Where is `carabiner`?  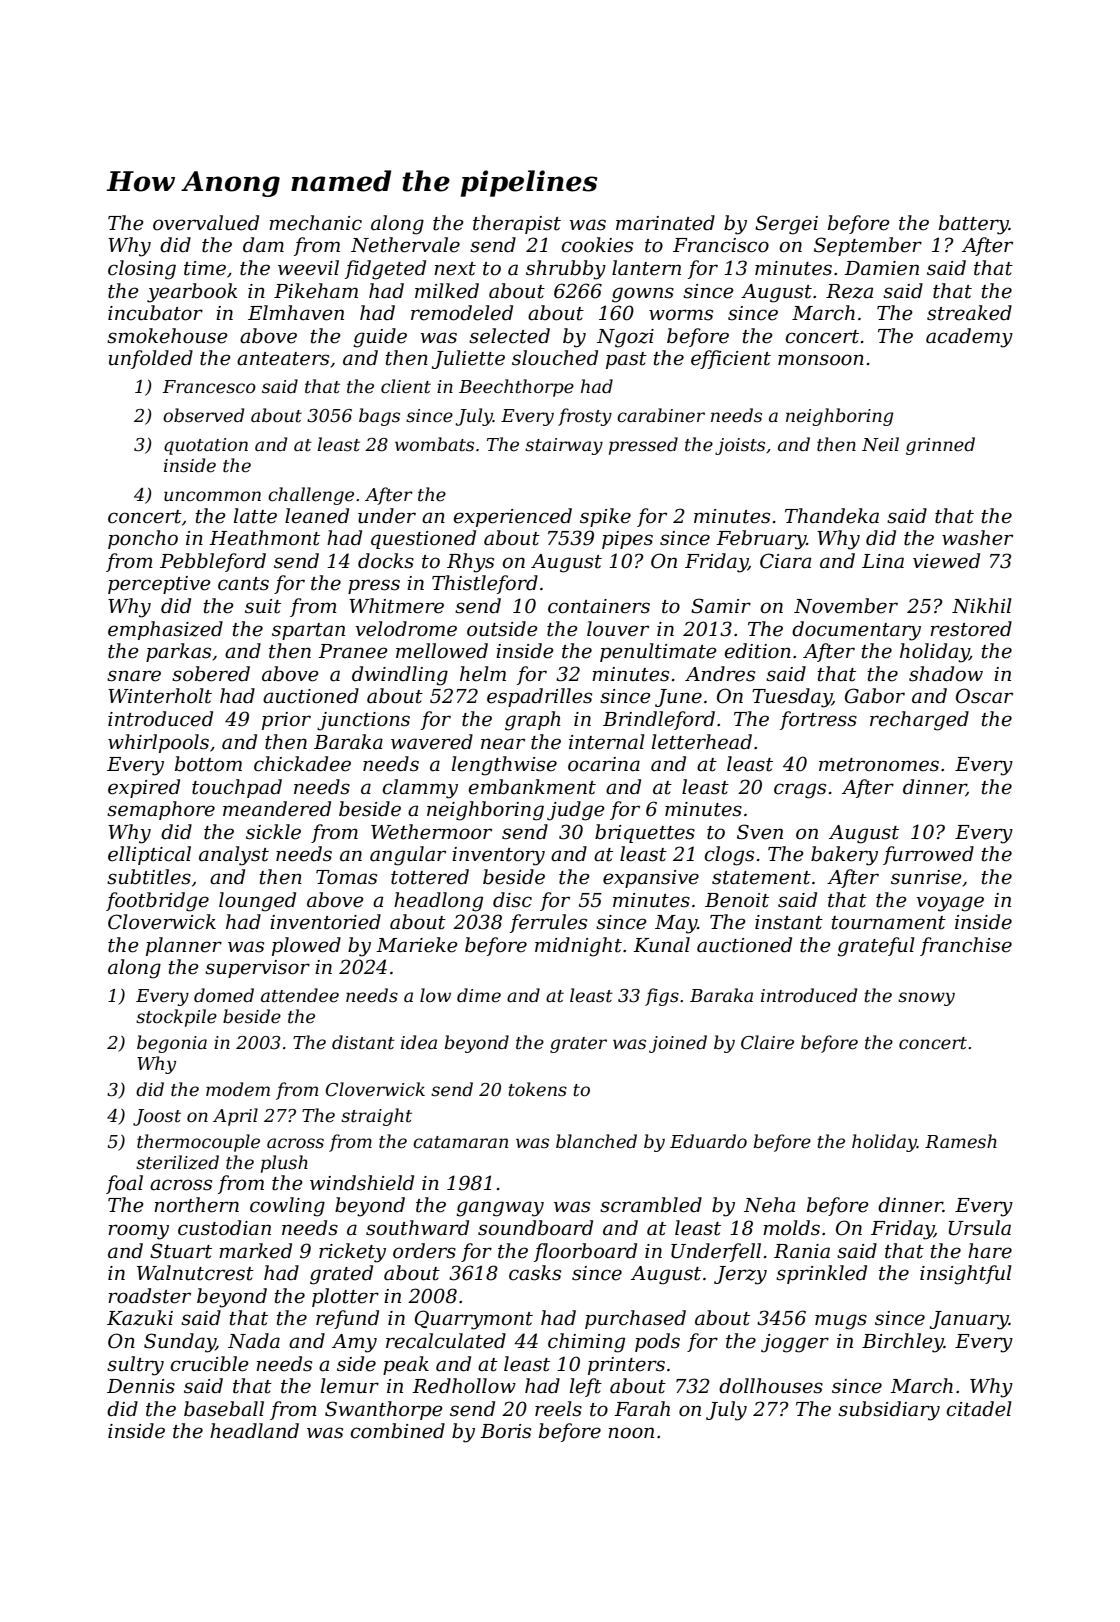 carabiner is located at coordinates (661, 415).
